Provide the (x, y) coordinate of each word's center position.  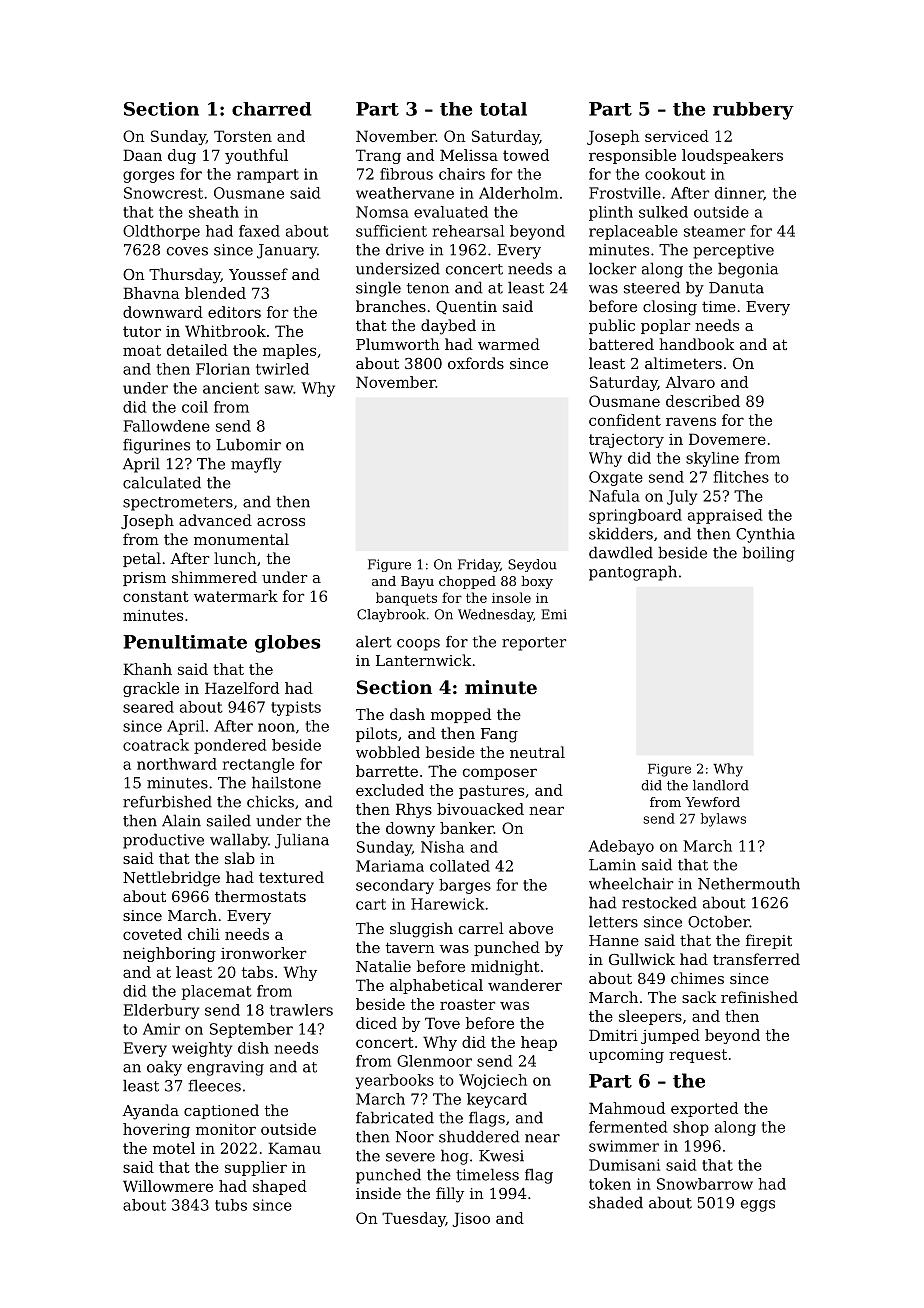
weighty (202, 1049)
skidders (621, 533)
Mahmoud (627, 1108)
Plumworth (398, 344)
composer (500, 774)
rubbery (753, 111)
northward (177, 764)
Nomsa (382, 212)
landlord (721, 785)
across (281, 522)
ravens (691, 421)
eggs (758, 1206)
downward (163, 312)
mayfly (256, 465)
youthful (256, 156)
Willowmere (168, 1186)
